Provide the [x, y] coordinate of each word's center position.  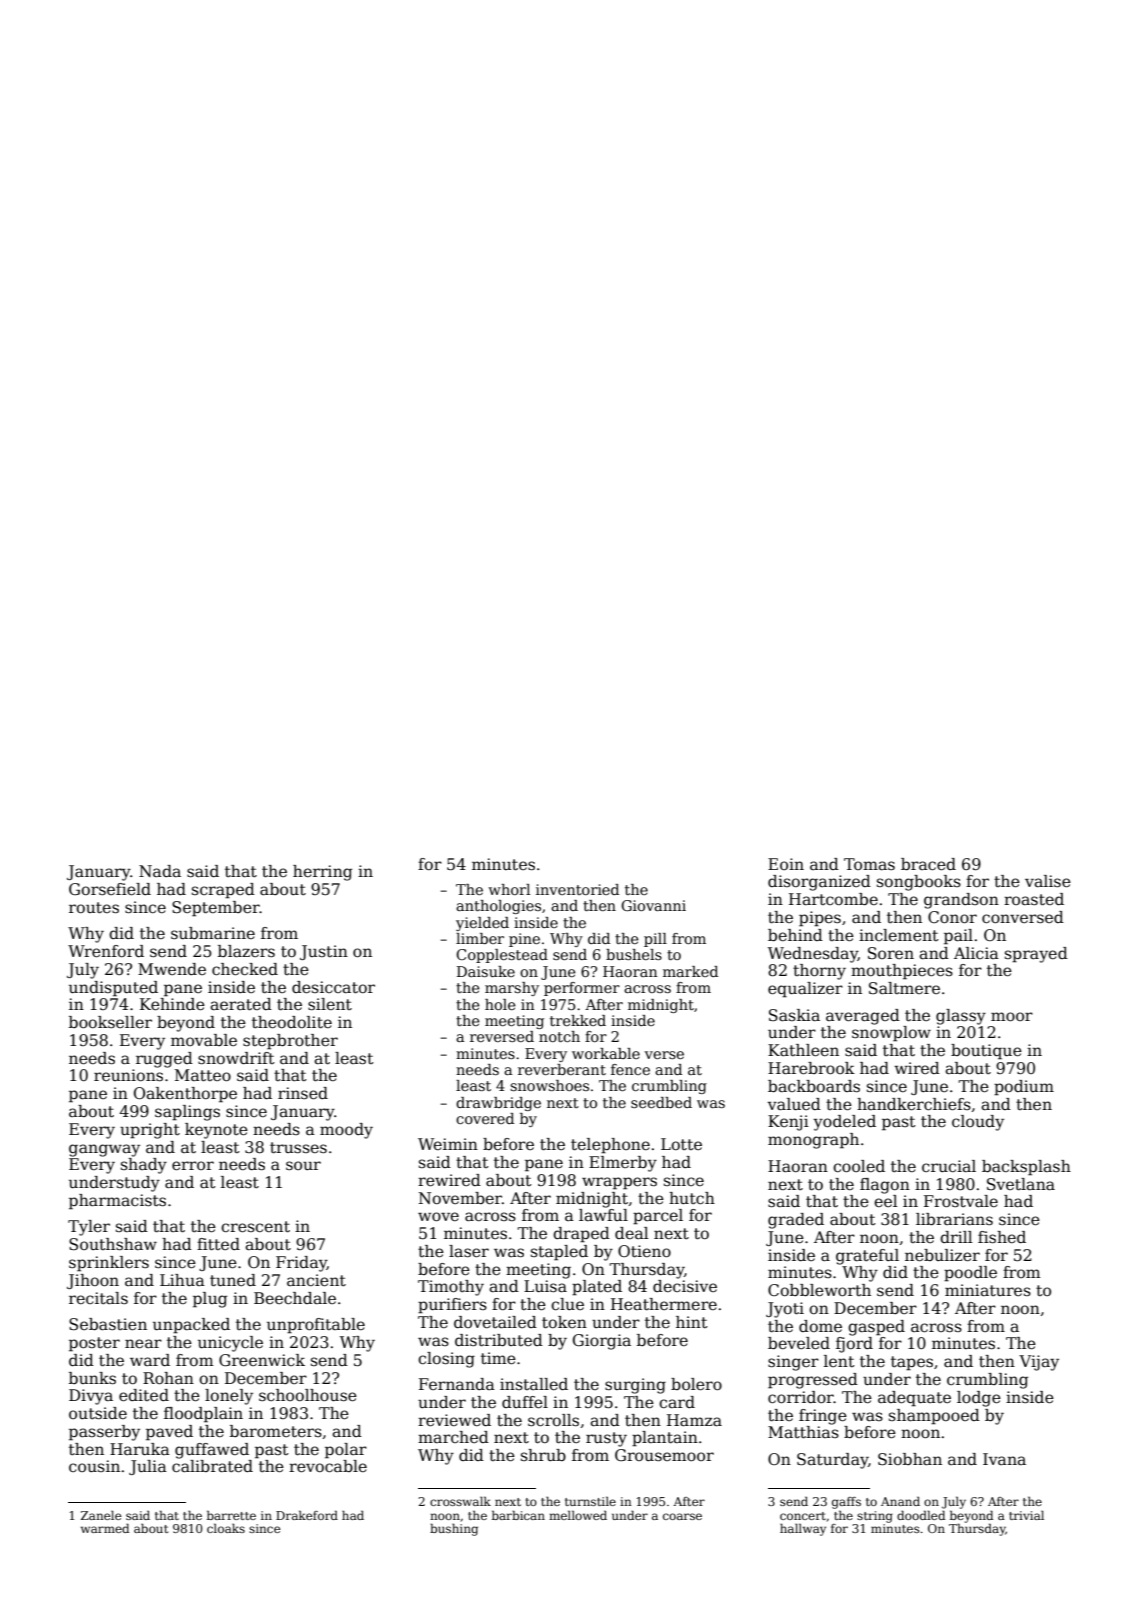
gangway [104, 1150]
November [460, 1198]
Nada [160, 871]
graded [796, 1221]
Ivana [1004, 1459]
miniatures [988, 1290]
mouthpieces [902, 972]
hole [500, 1004]
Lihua [182, 1280]
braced [928, 864]
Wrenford [106, 951]
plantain [665, 1439]
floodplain [203, 1415]
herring [322, 873]
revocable [328, 1466]
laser [469, 1251]
